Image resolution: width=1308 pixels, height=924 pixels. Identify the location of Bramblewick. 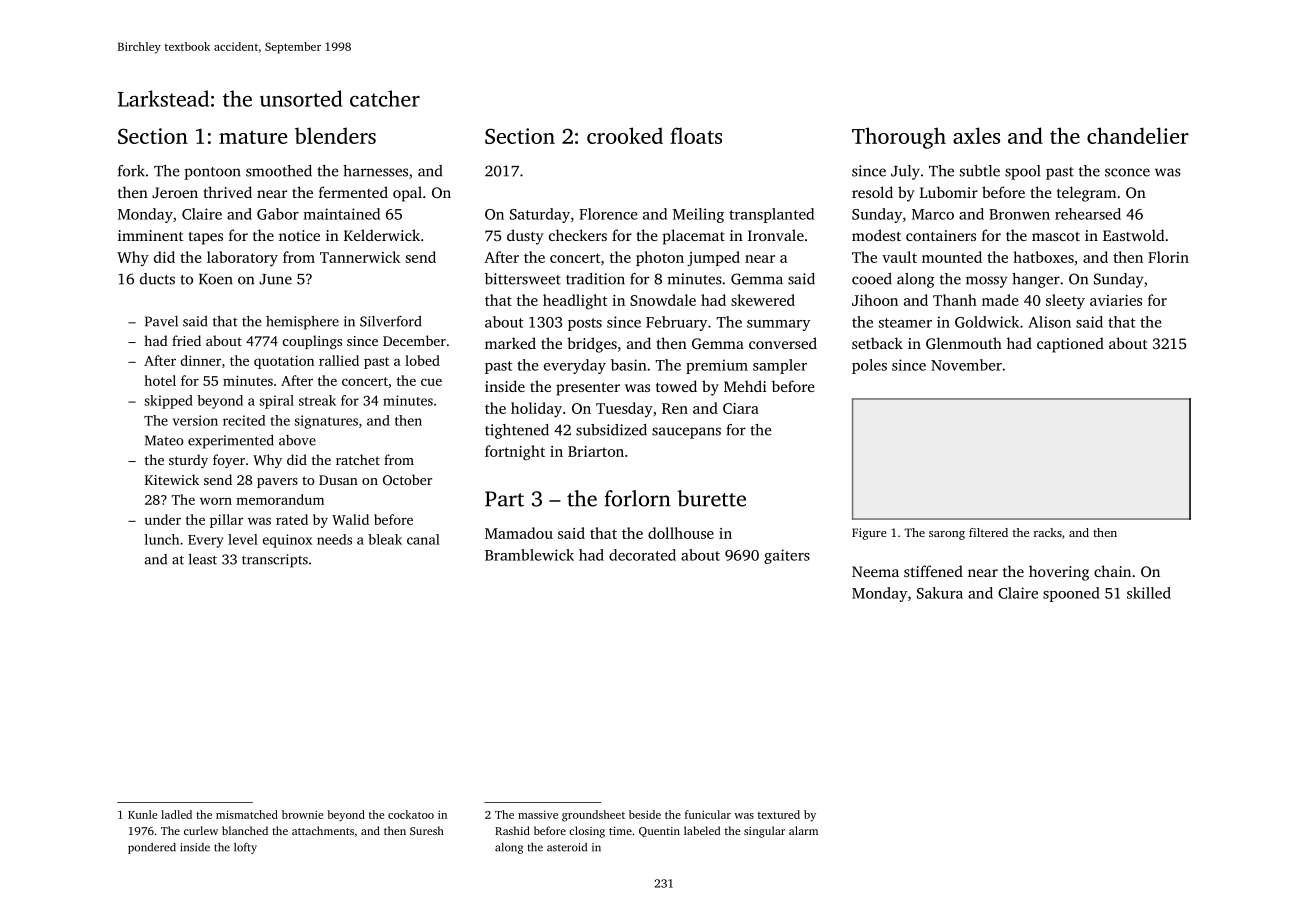
(529, 555).
